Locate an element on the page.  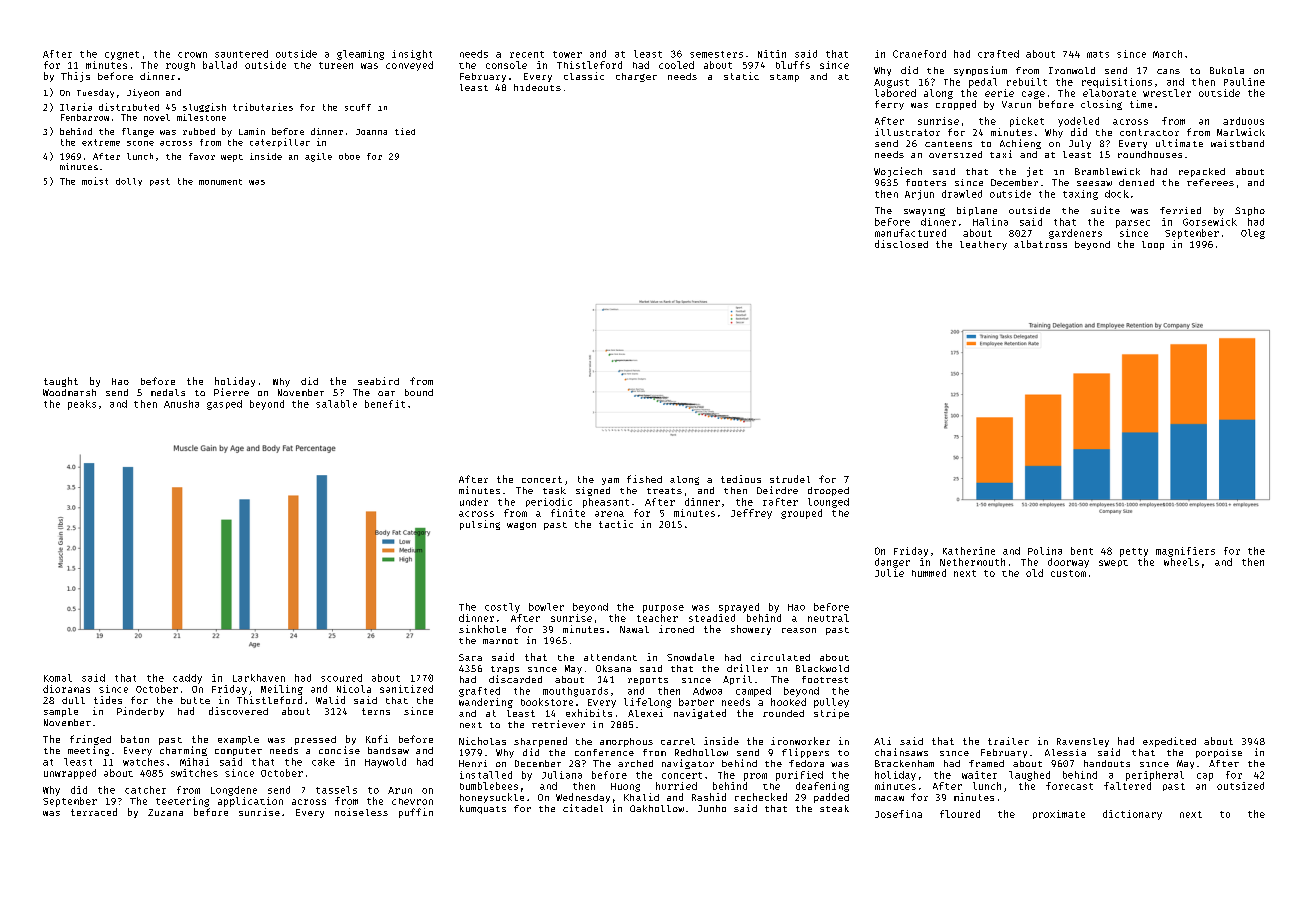
Junho is located at coordinates (712, 808).
